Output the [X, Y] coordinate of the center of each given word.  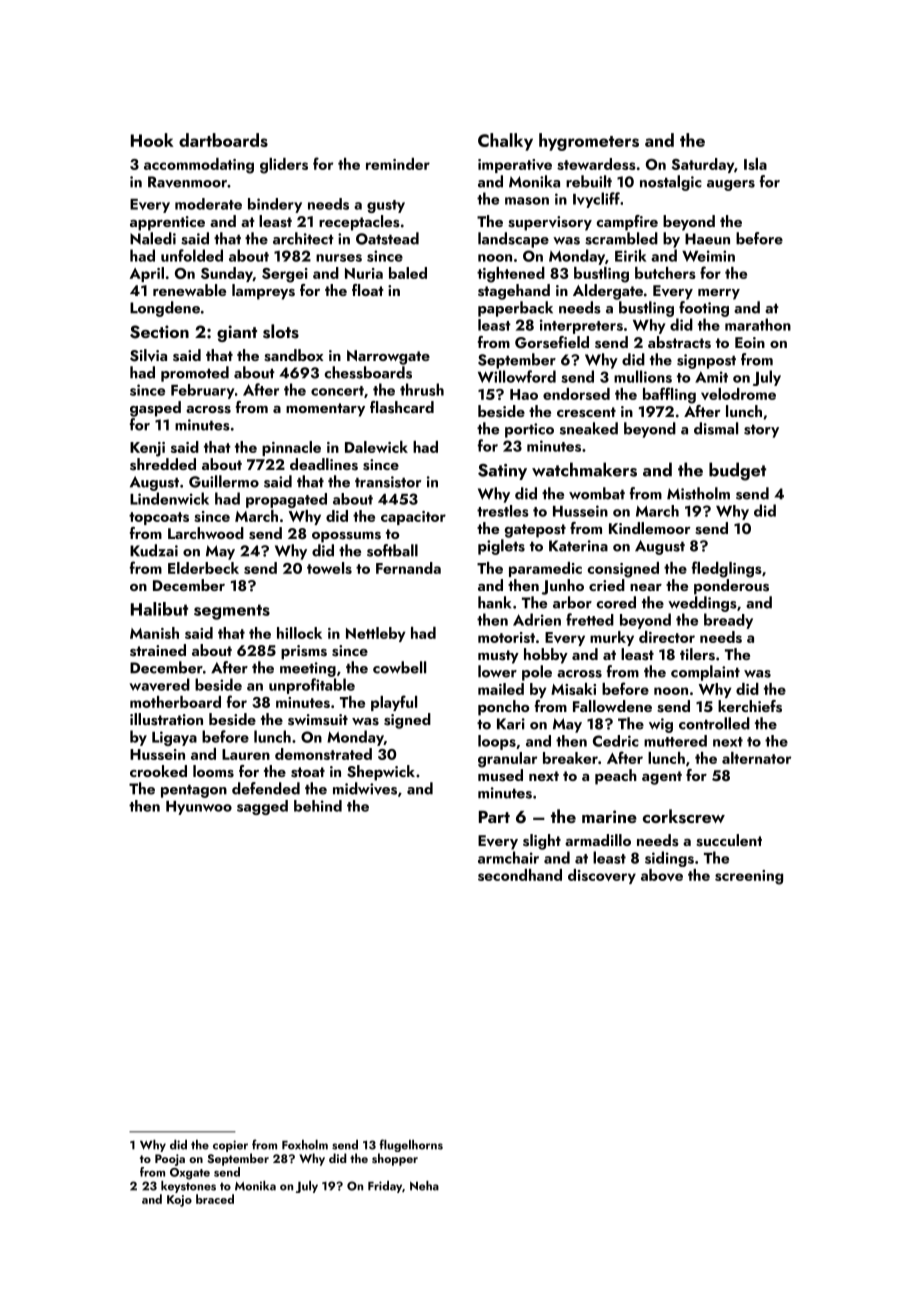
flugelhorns [411, 1145]
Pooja [170, 1160]
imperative [515, 166]
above [662, 875]
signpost [706, 361]
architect [303, 238]
